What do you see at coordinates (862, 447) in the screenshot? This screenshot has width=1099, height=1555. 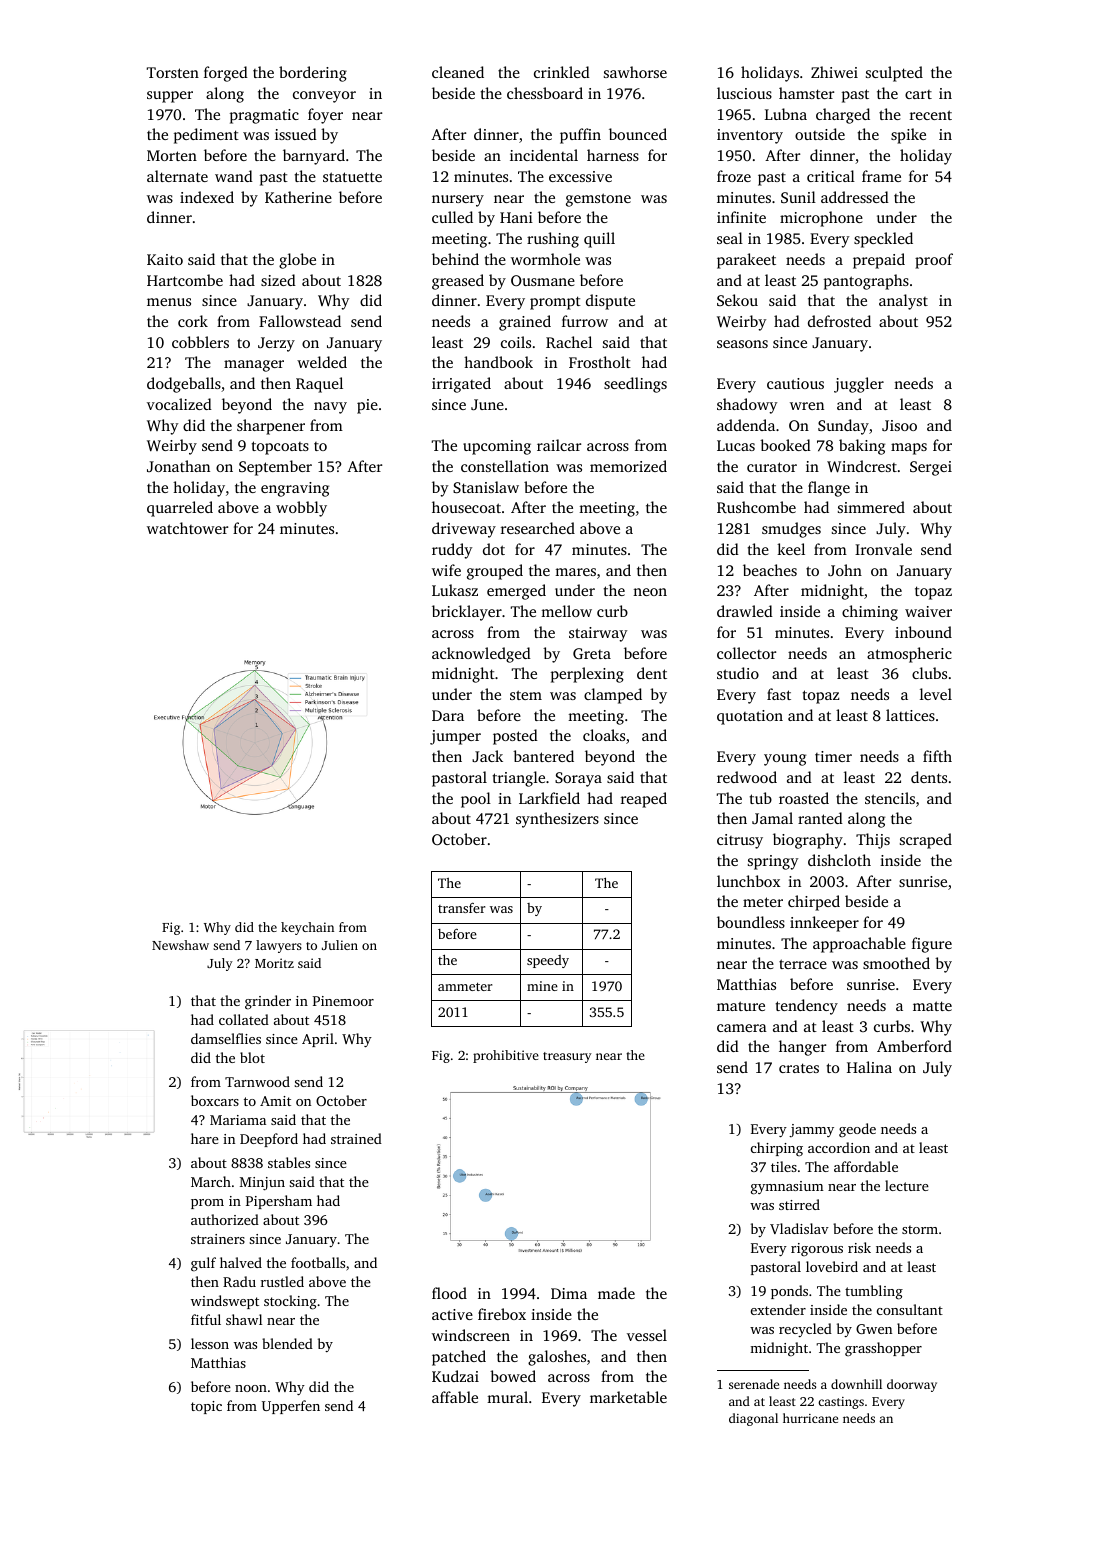 I see `baking` at bounding box center [862, 447].
